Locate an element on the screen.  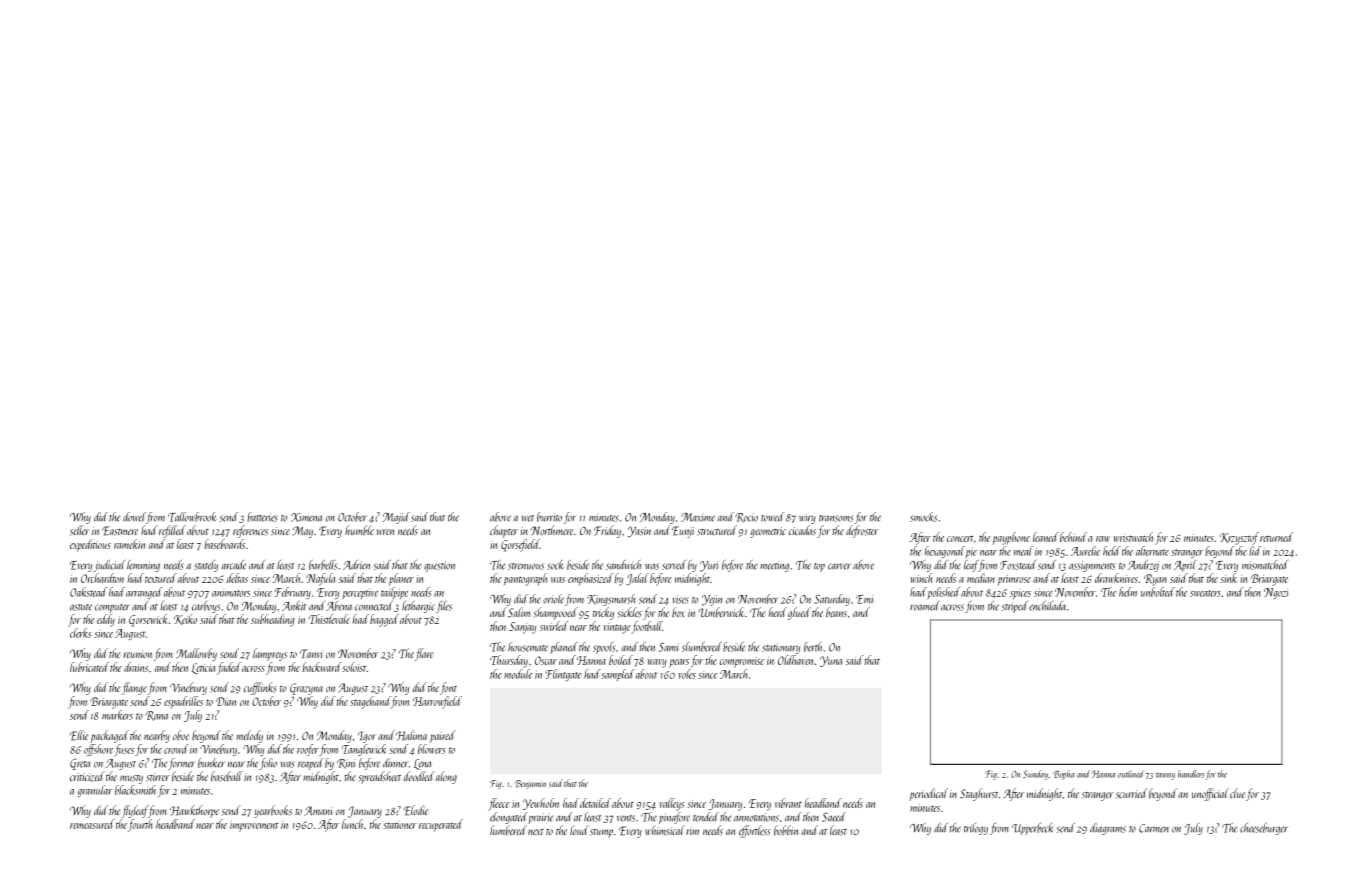
Harrowfield is located at coordinates (437, 702).
